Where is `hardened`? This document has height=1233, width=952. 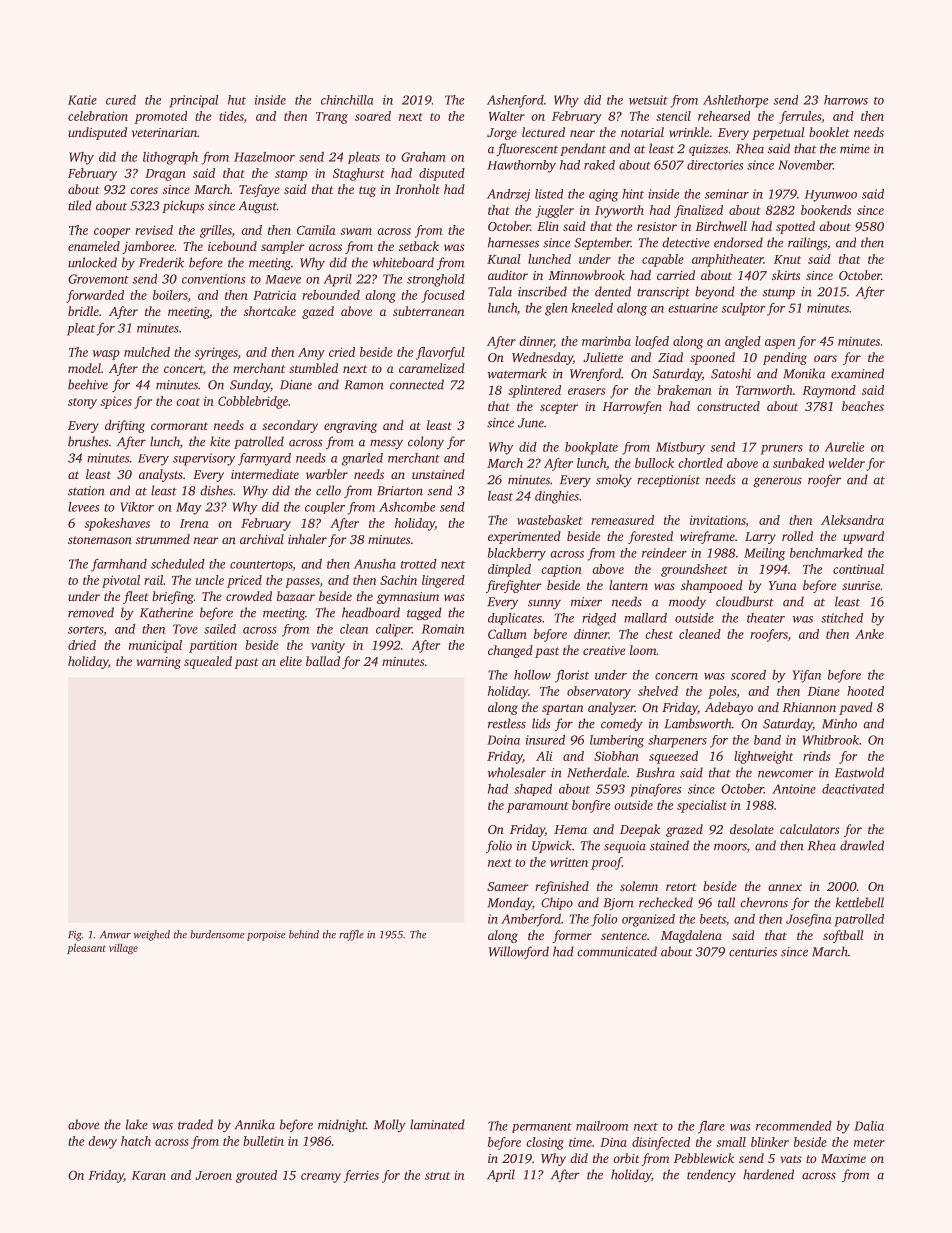
hardened is located at coordinates (768, 1174).
